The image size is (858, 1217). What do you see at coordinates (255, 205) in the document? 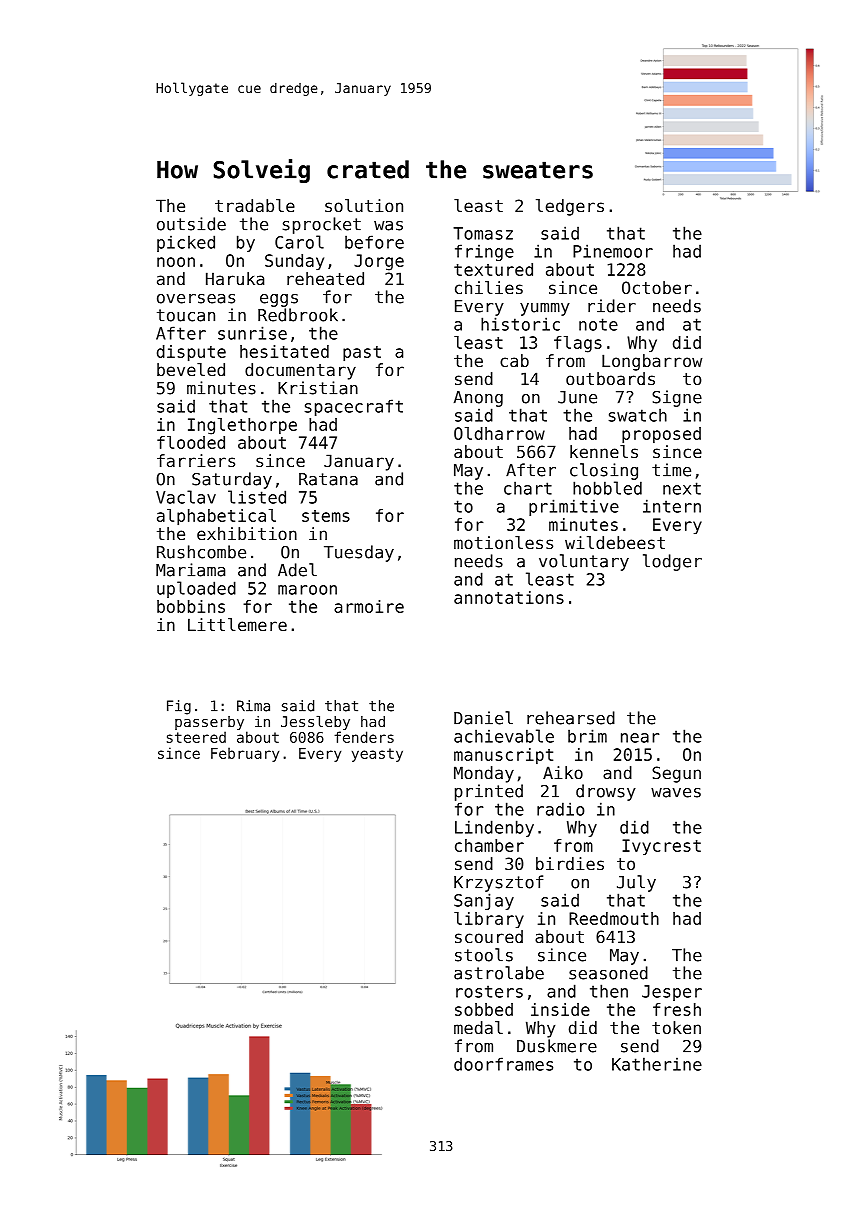
I see `tradable` at bounding box center [255, 205].
